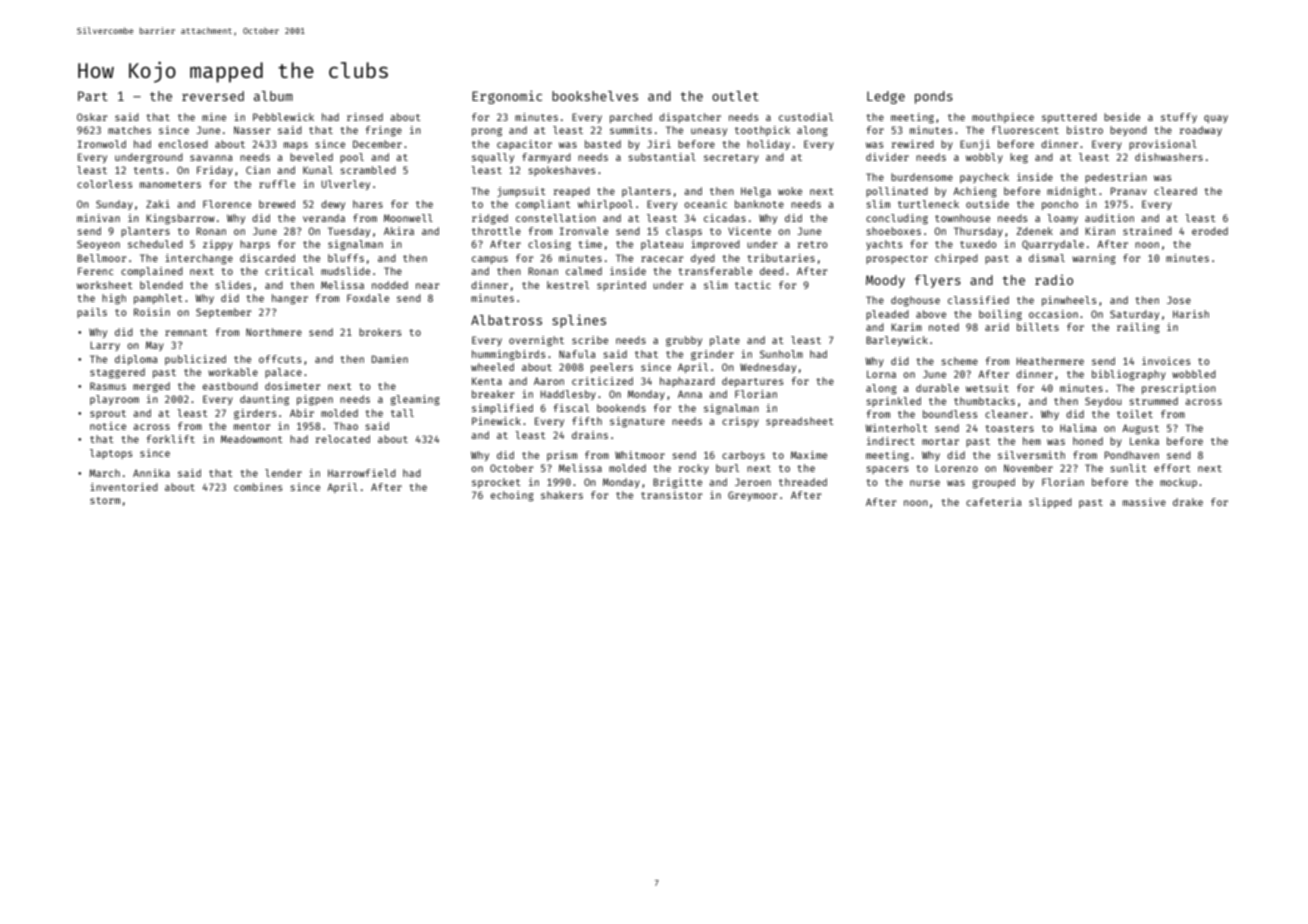 The height and width of the screenshot is (924, 1308). What do you see at coordinates (343, 439) in the screenshot?
I see `relocated` at bounding box center [343, 439].
